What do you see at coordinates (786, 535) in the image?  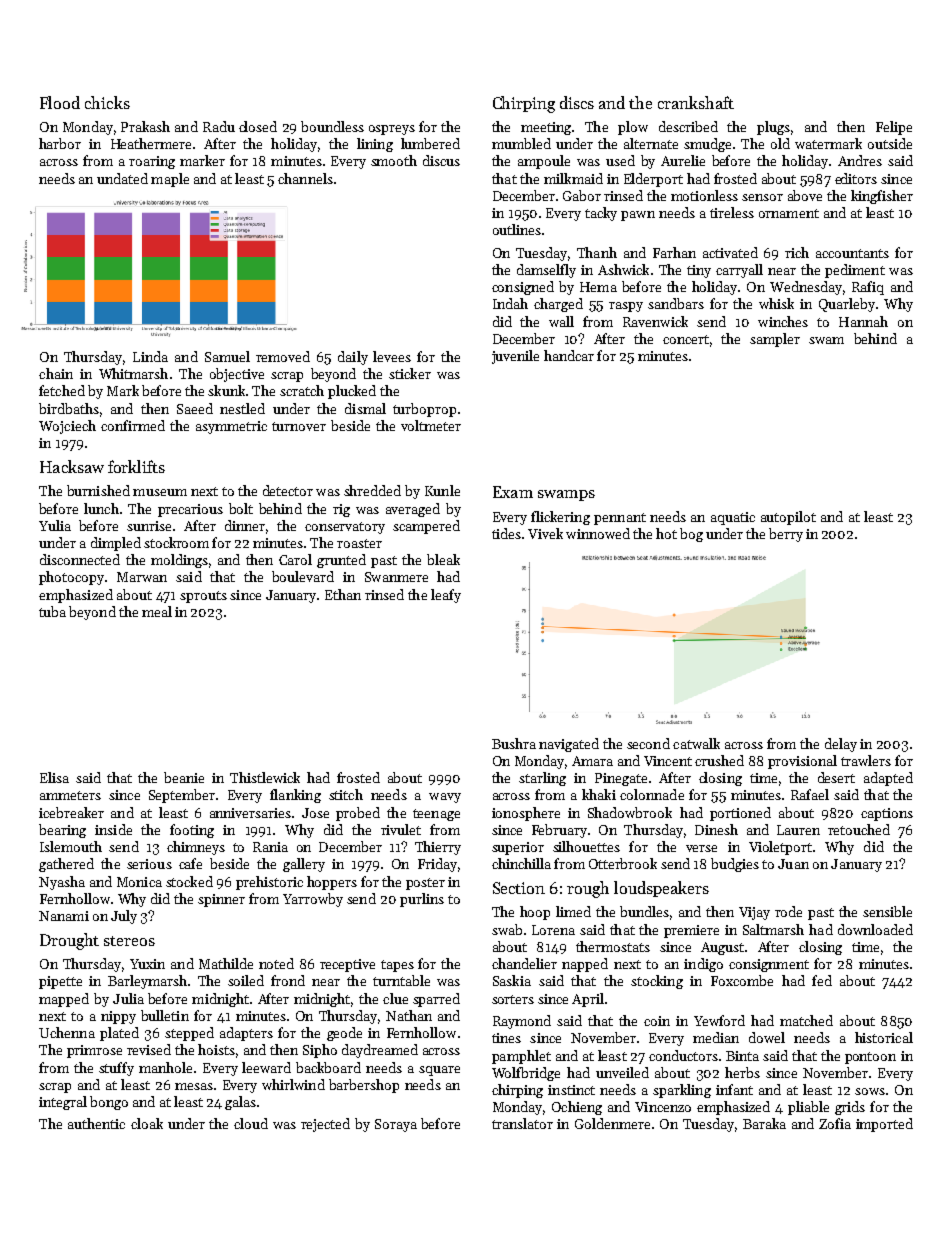 I see `berry` at bounding box center [786, 535].
